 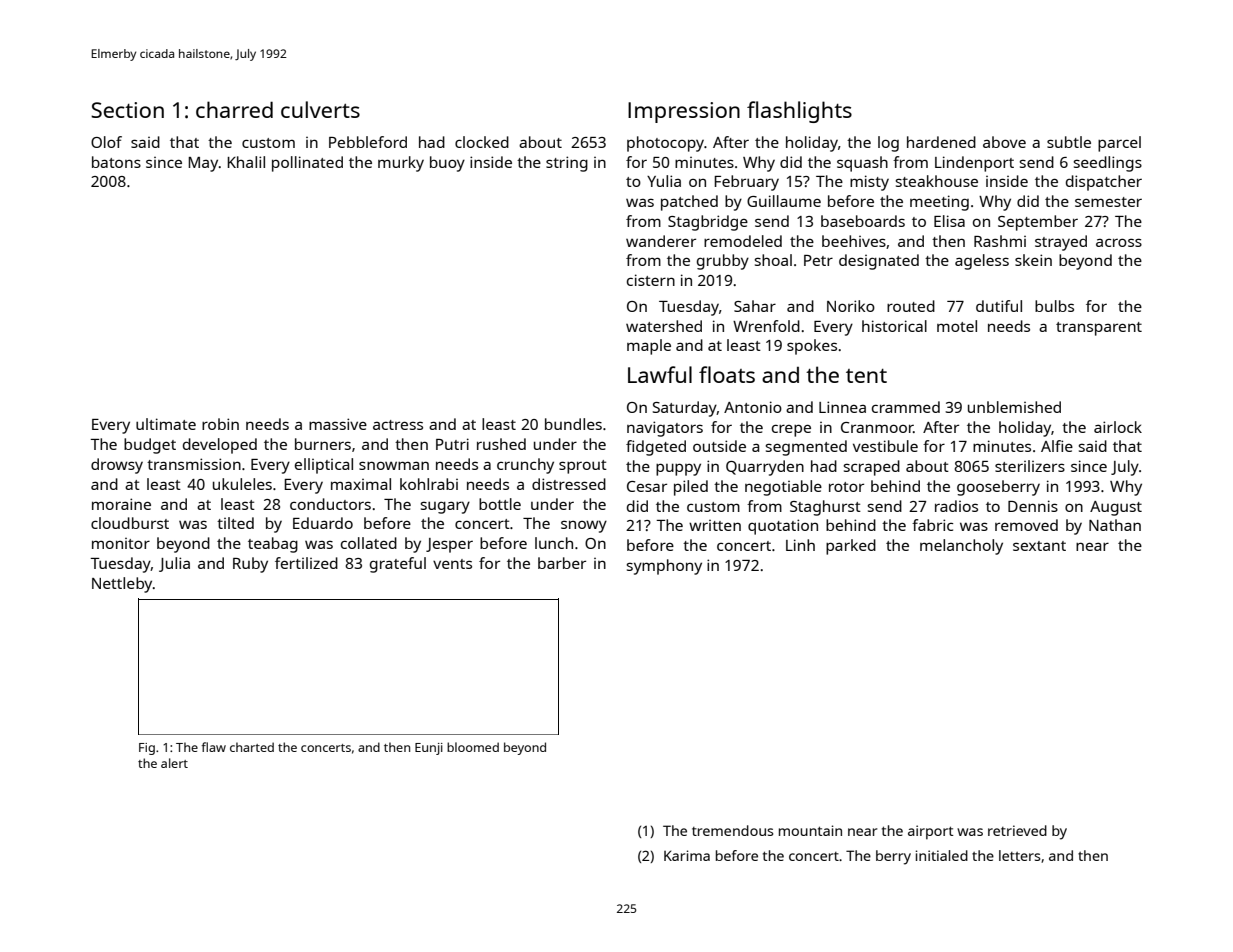 What do you see at coordinates (174, 763) in the screenshot?
I see `alert` at bounding box center [174, 763].
